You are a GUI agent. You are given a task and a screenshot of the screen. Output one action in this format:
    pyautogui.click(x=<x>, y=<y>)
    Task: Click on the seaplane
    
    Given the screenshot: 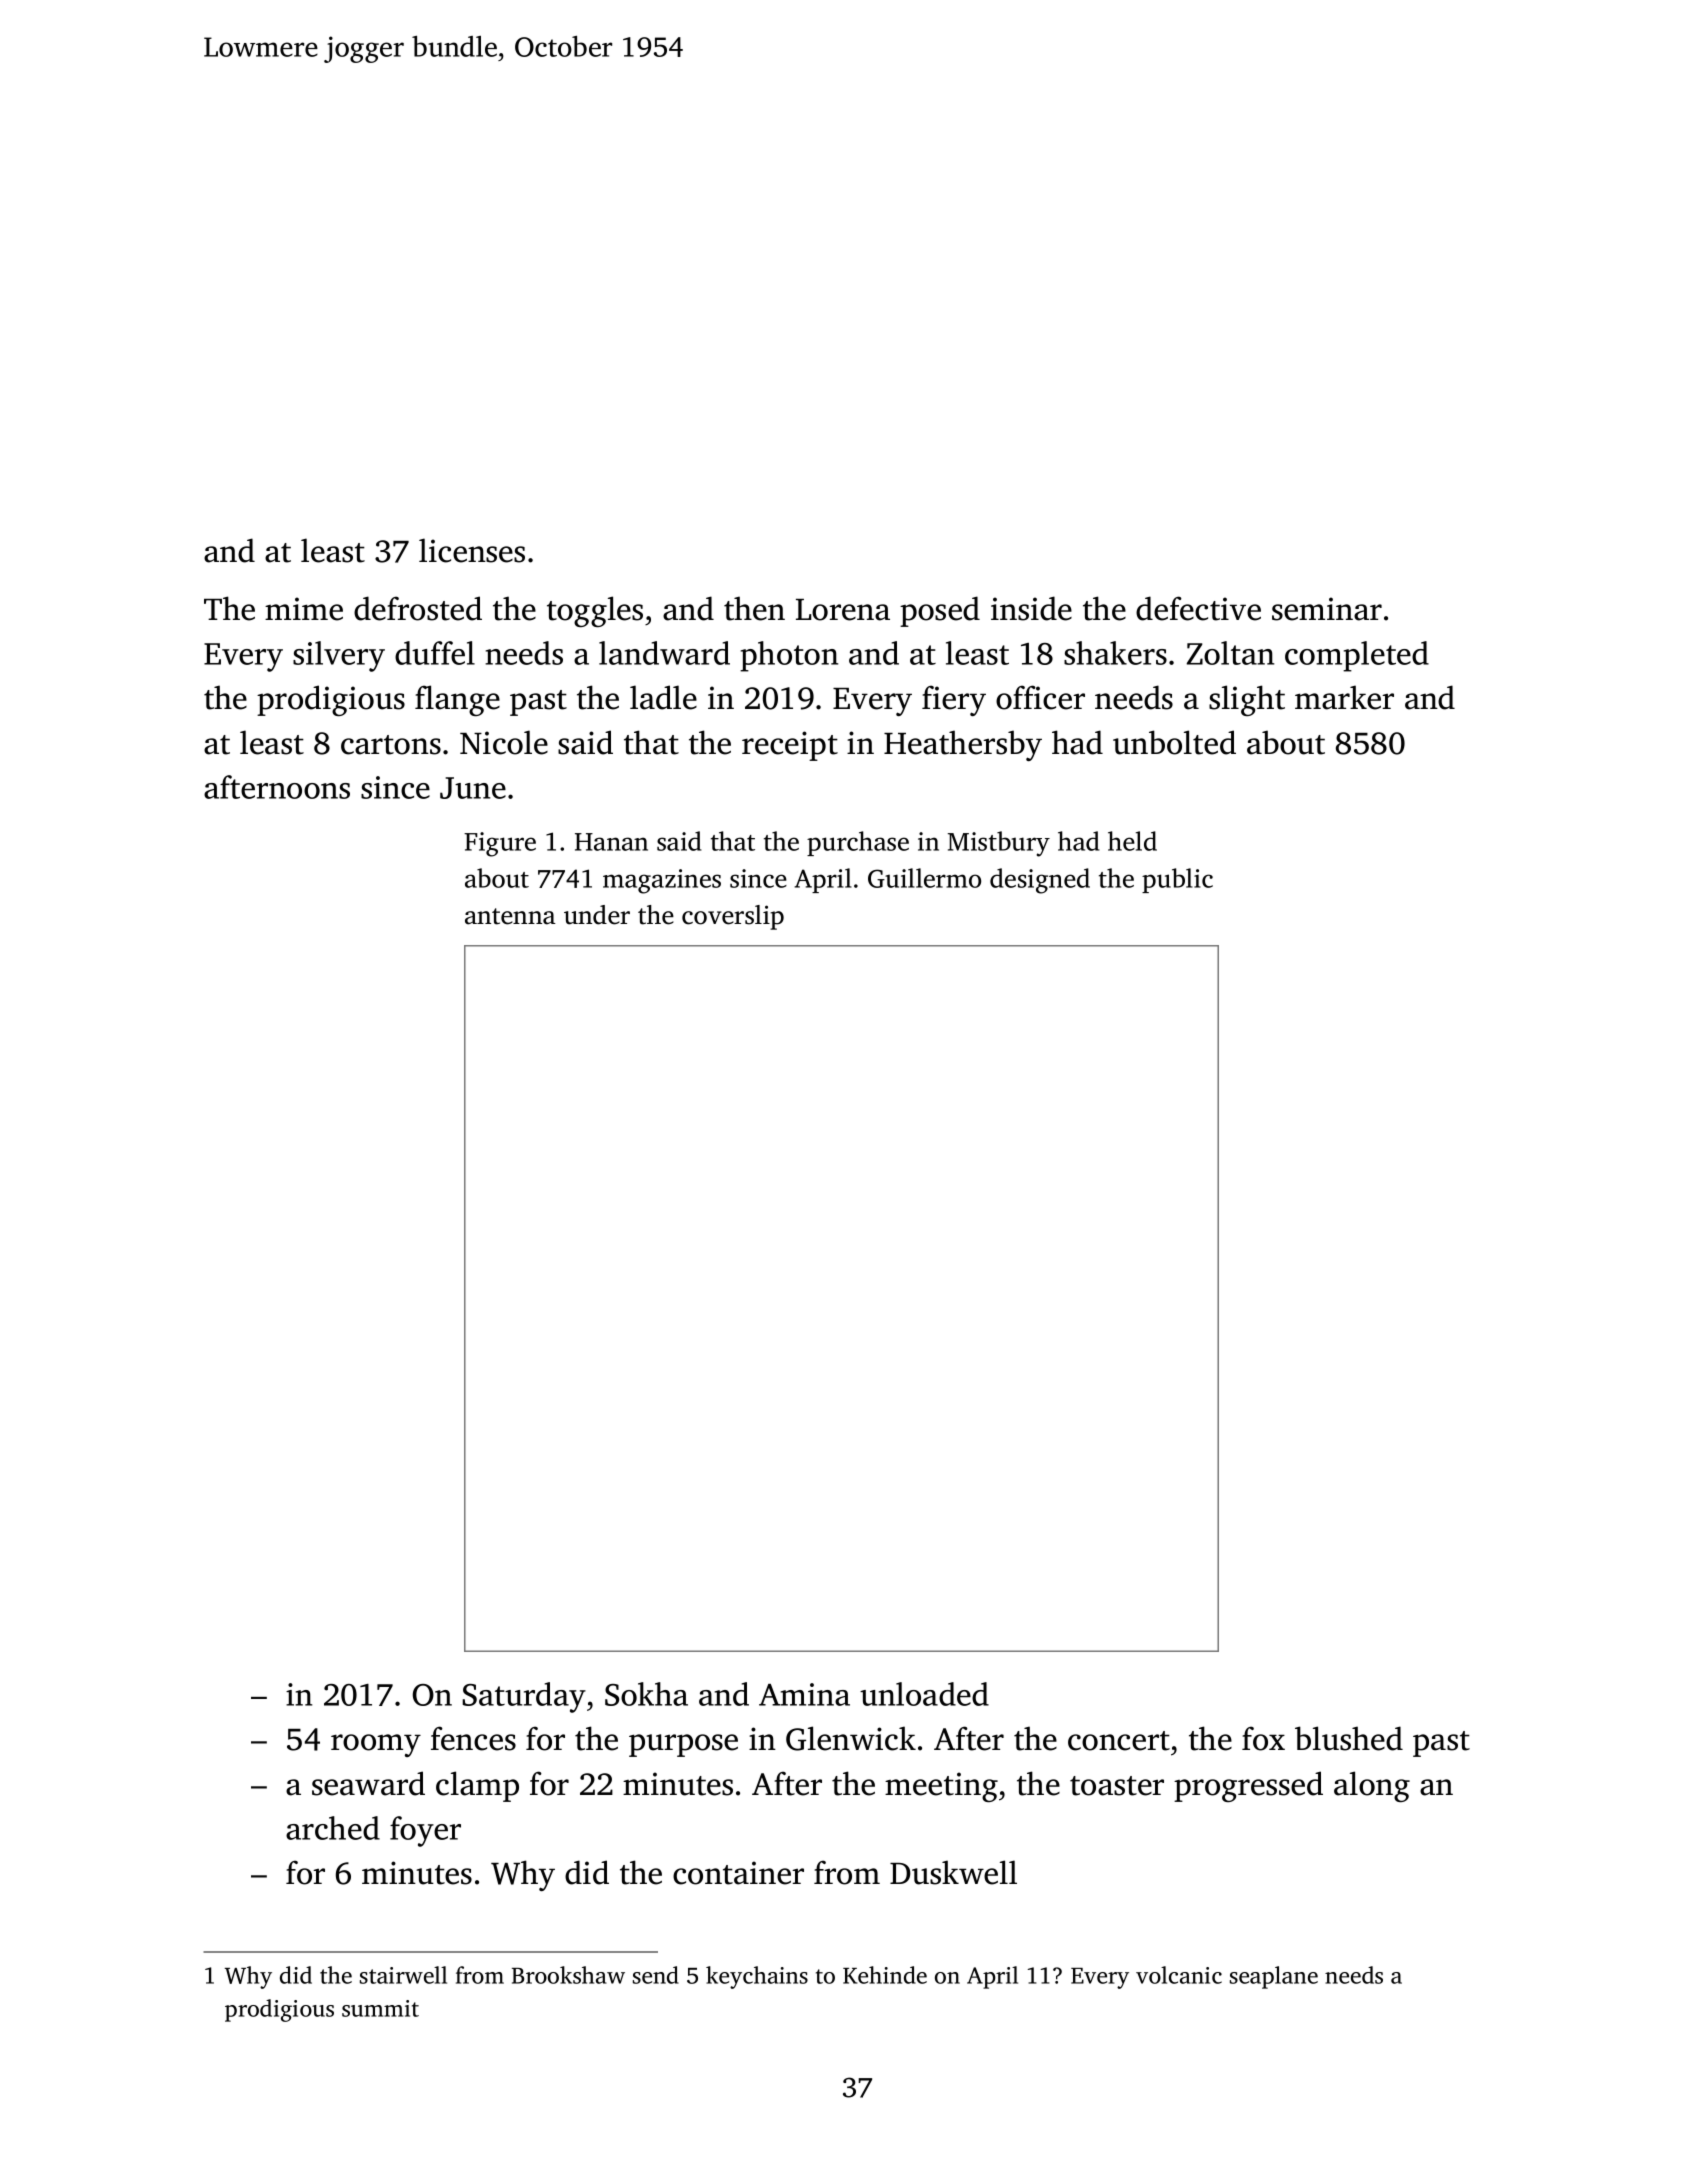 What is the action you would take?
    pyautogui.click(x=1274, y=1977)
